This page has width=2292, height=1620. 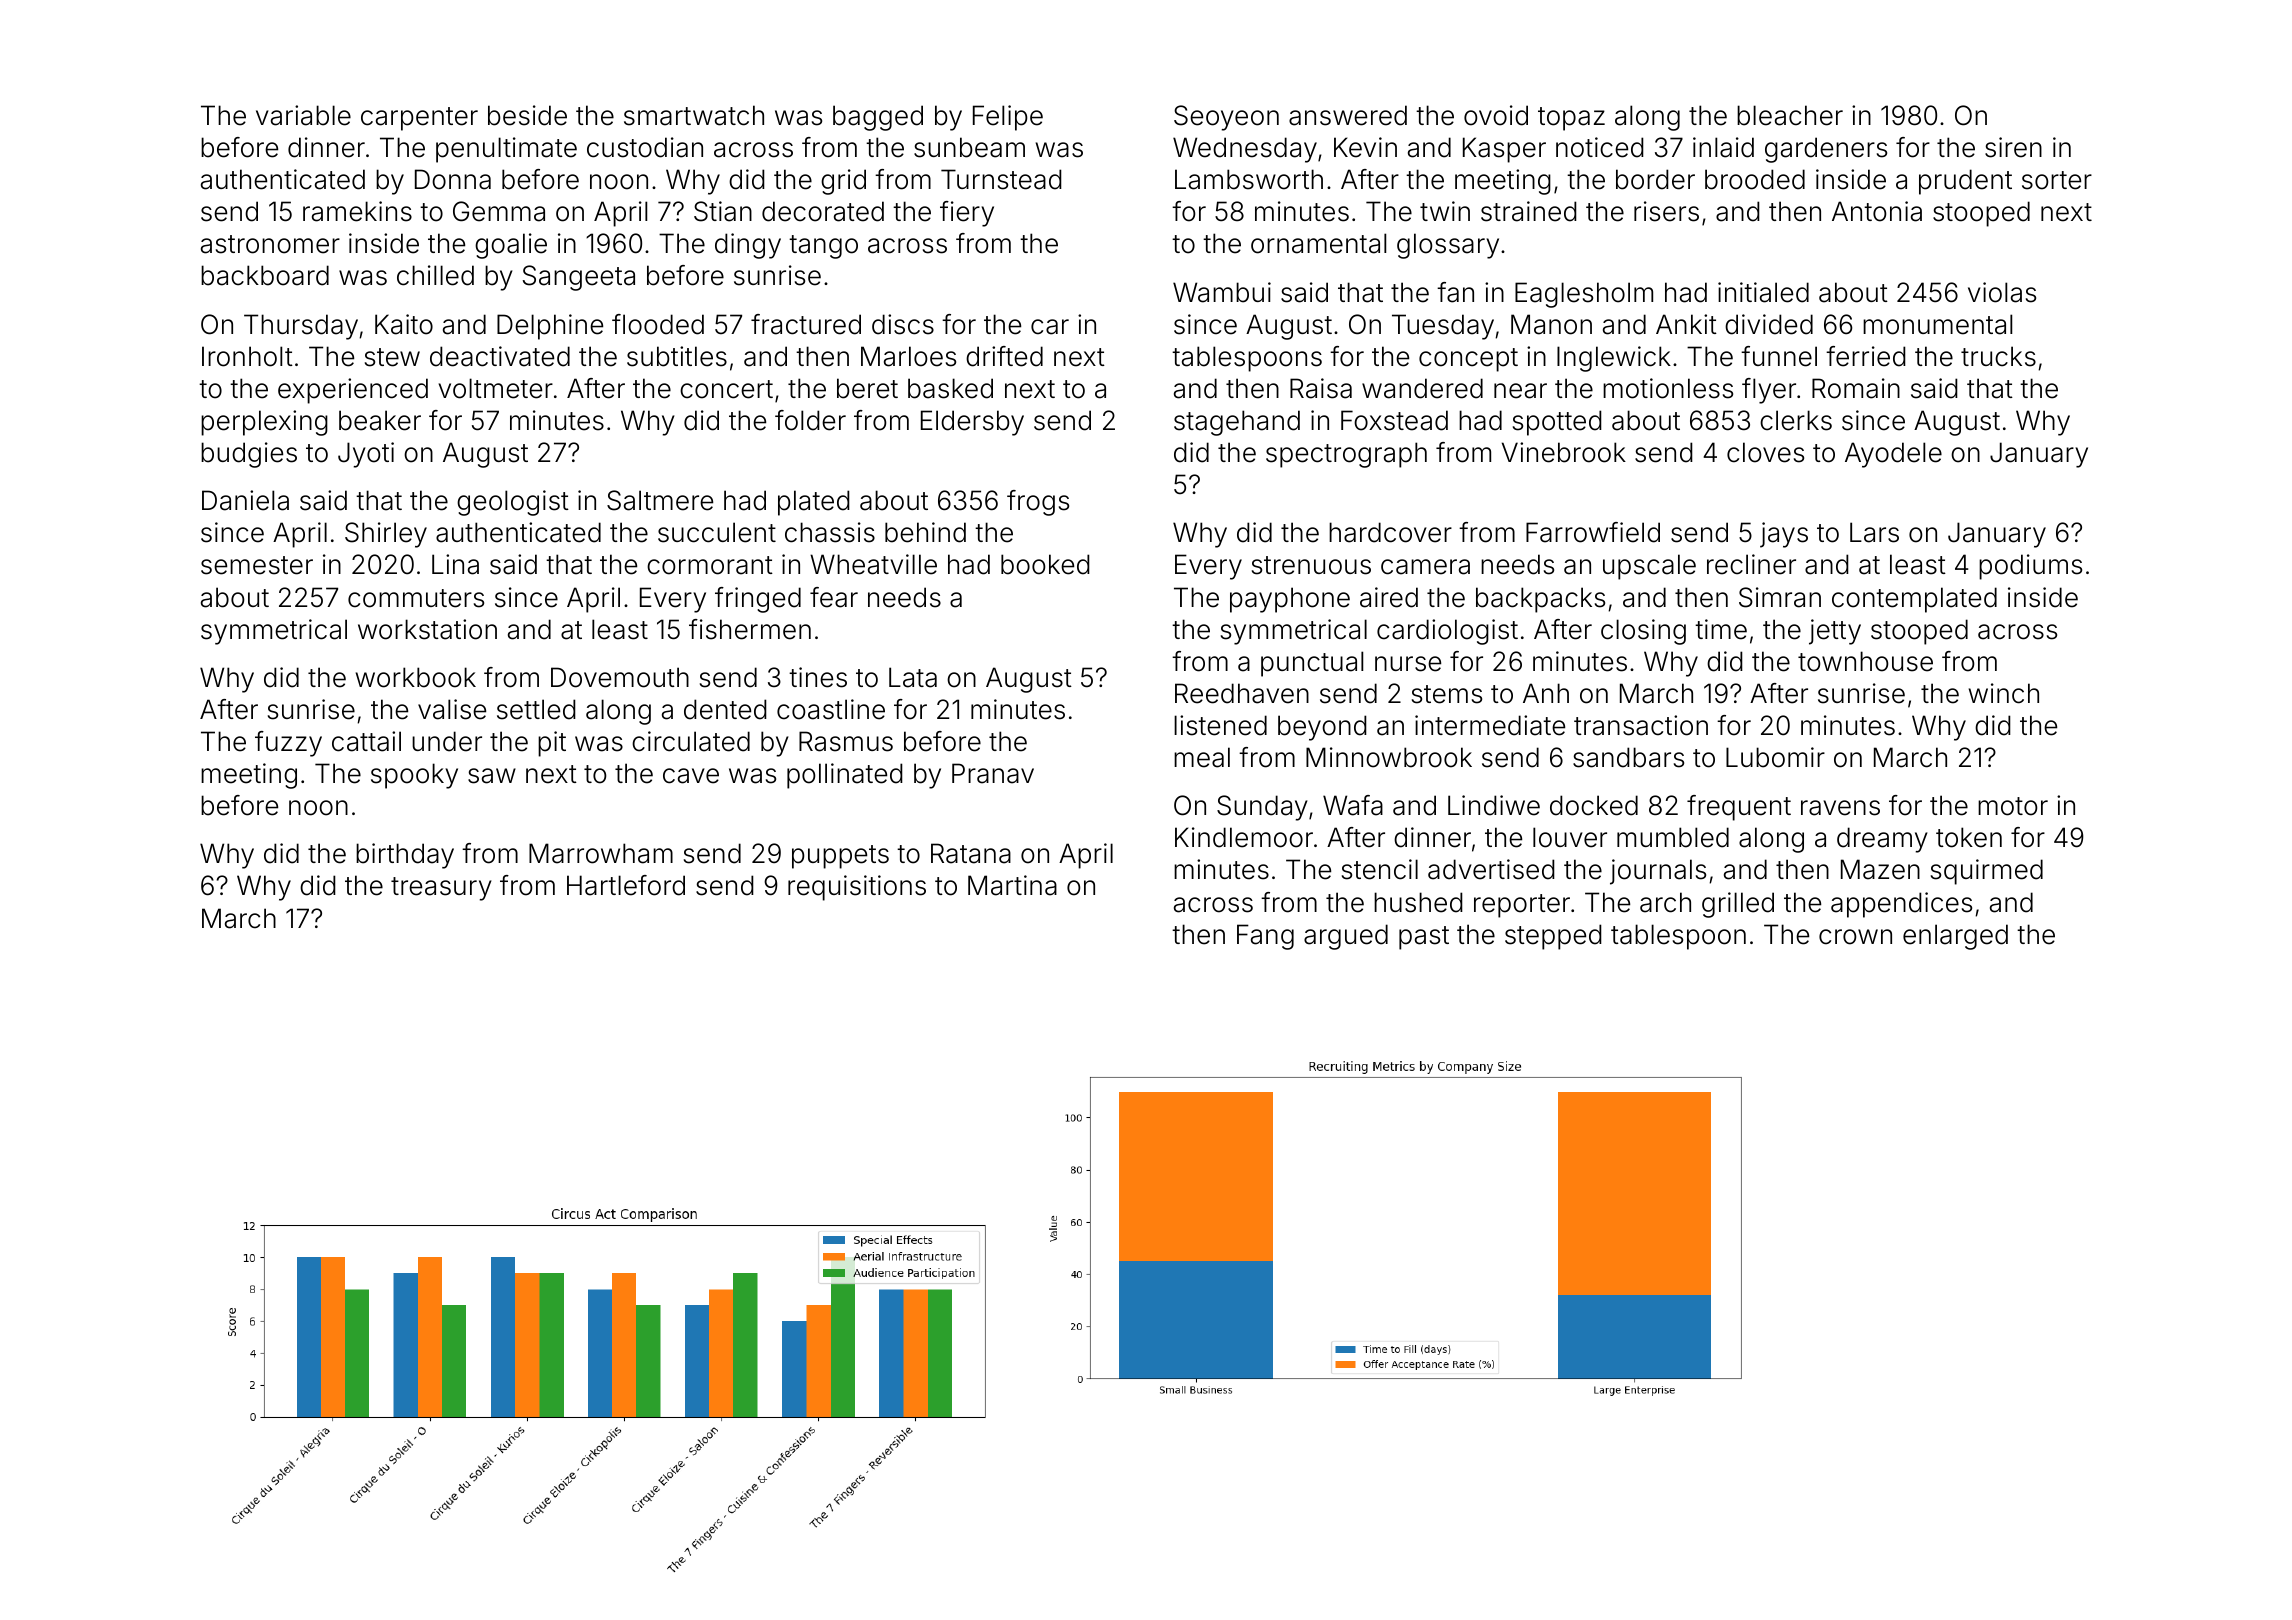 What do you see at coordinates (1038, 503) in the page?
I see `frogs` at bounding box center [1038, 503].
